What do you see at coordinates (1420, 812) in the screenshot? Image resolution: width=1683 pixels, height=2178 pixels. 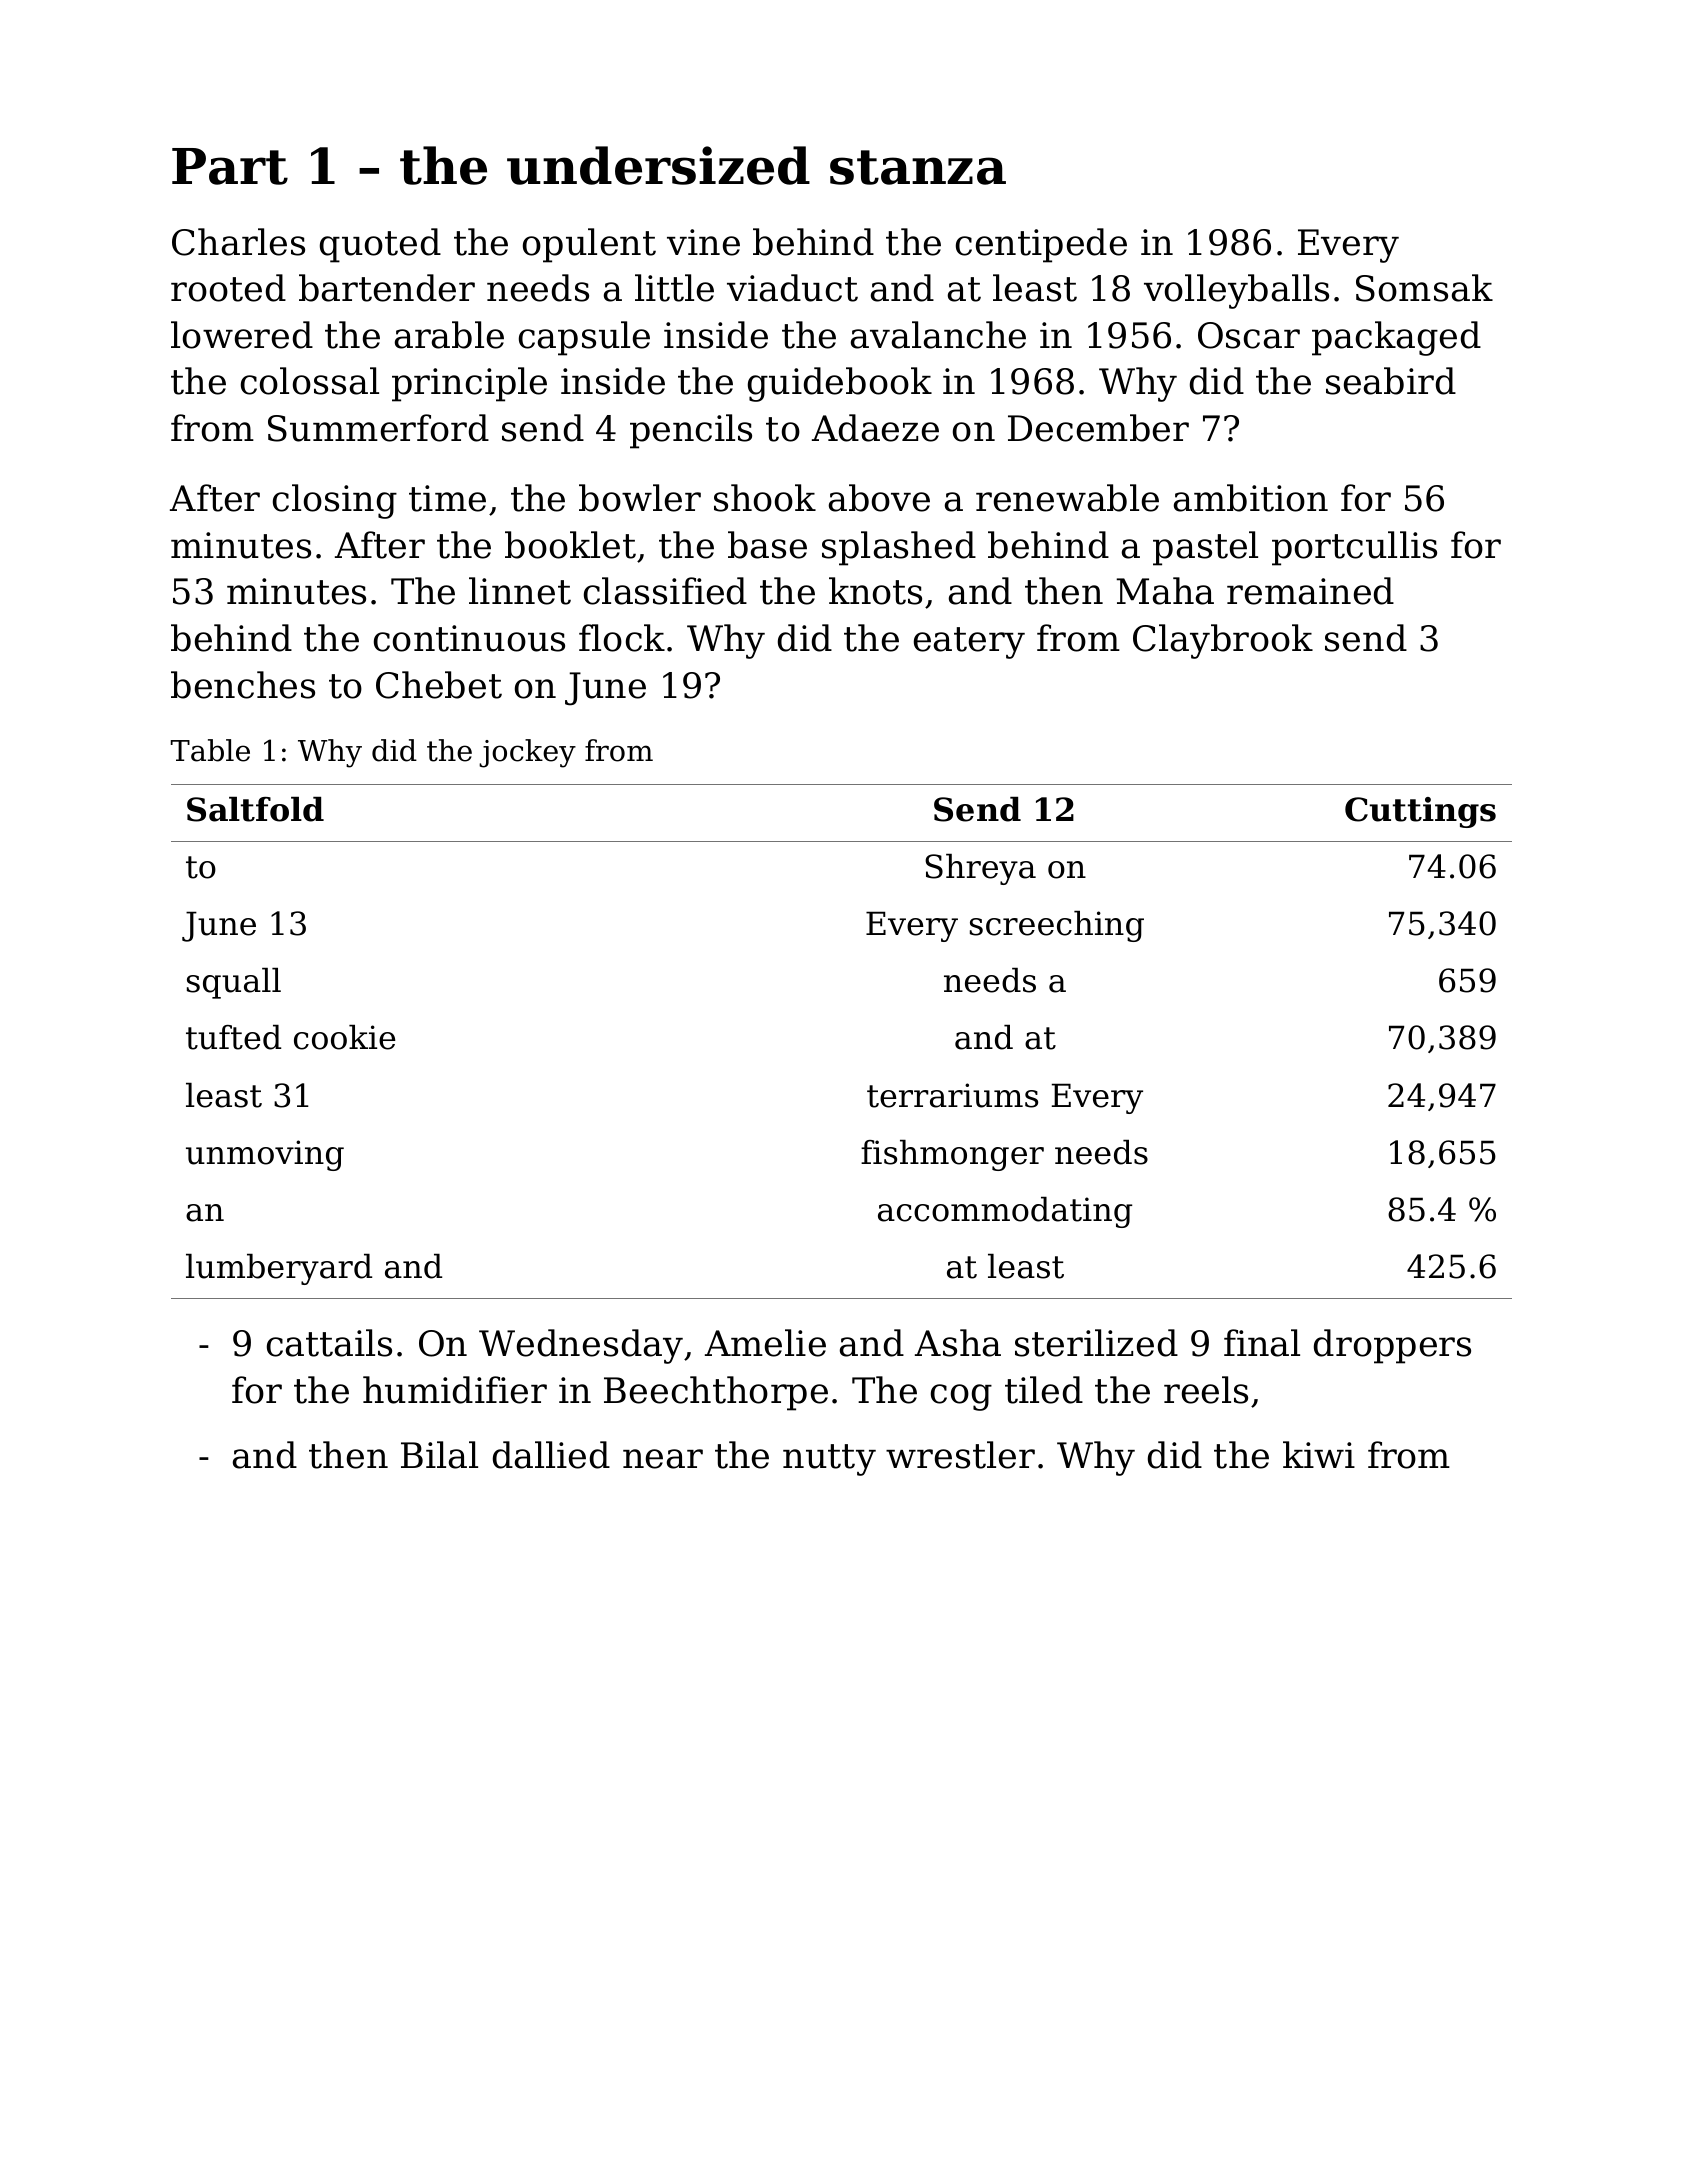 I see `Cuttings` at bounding box center [1420, 812].
